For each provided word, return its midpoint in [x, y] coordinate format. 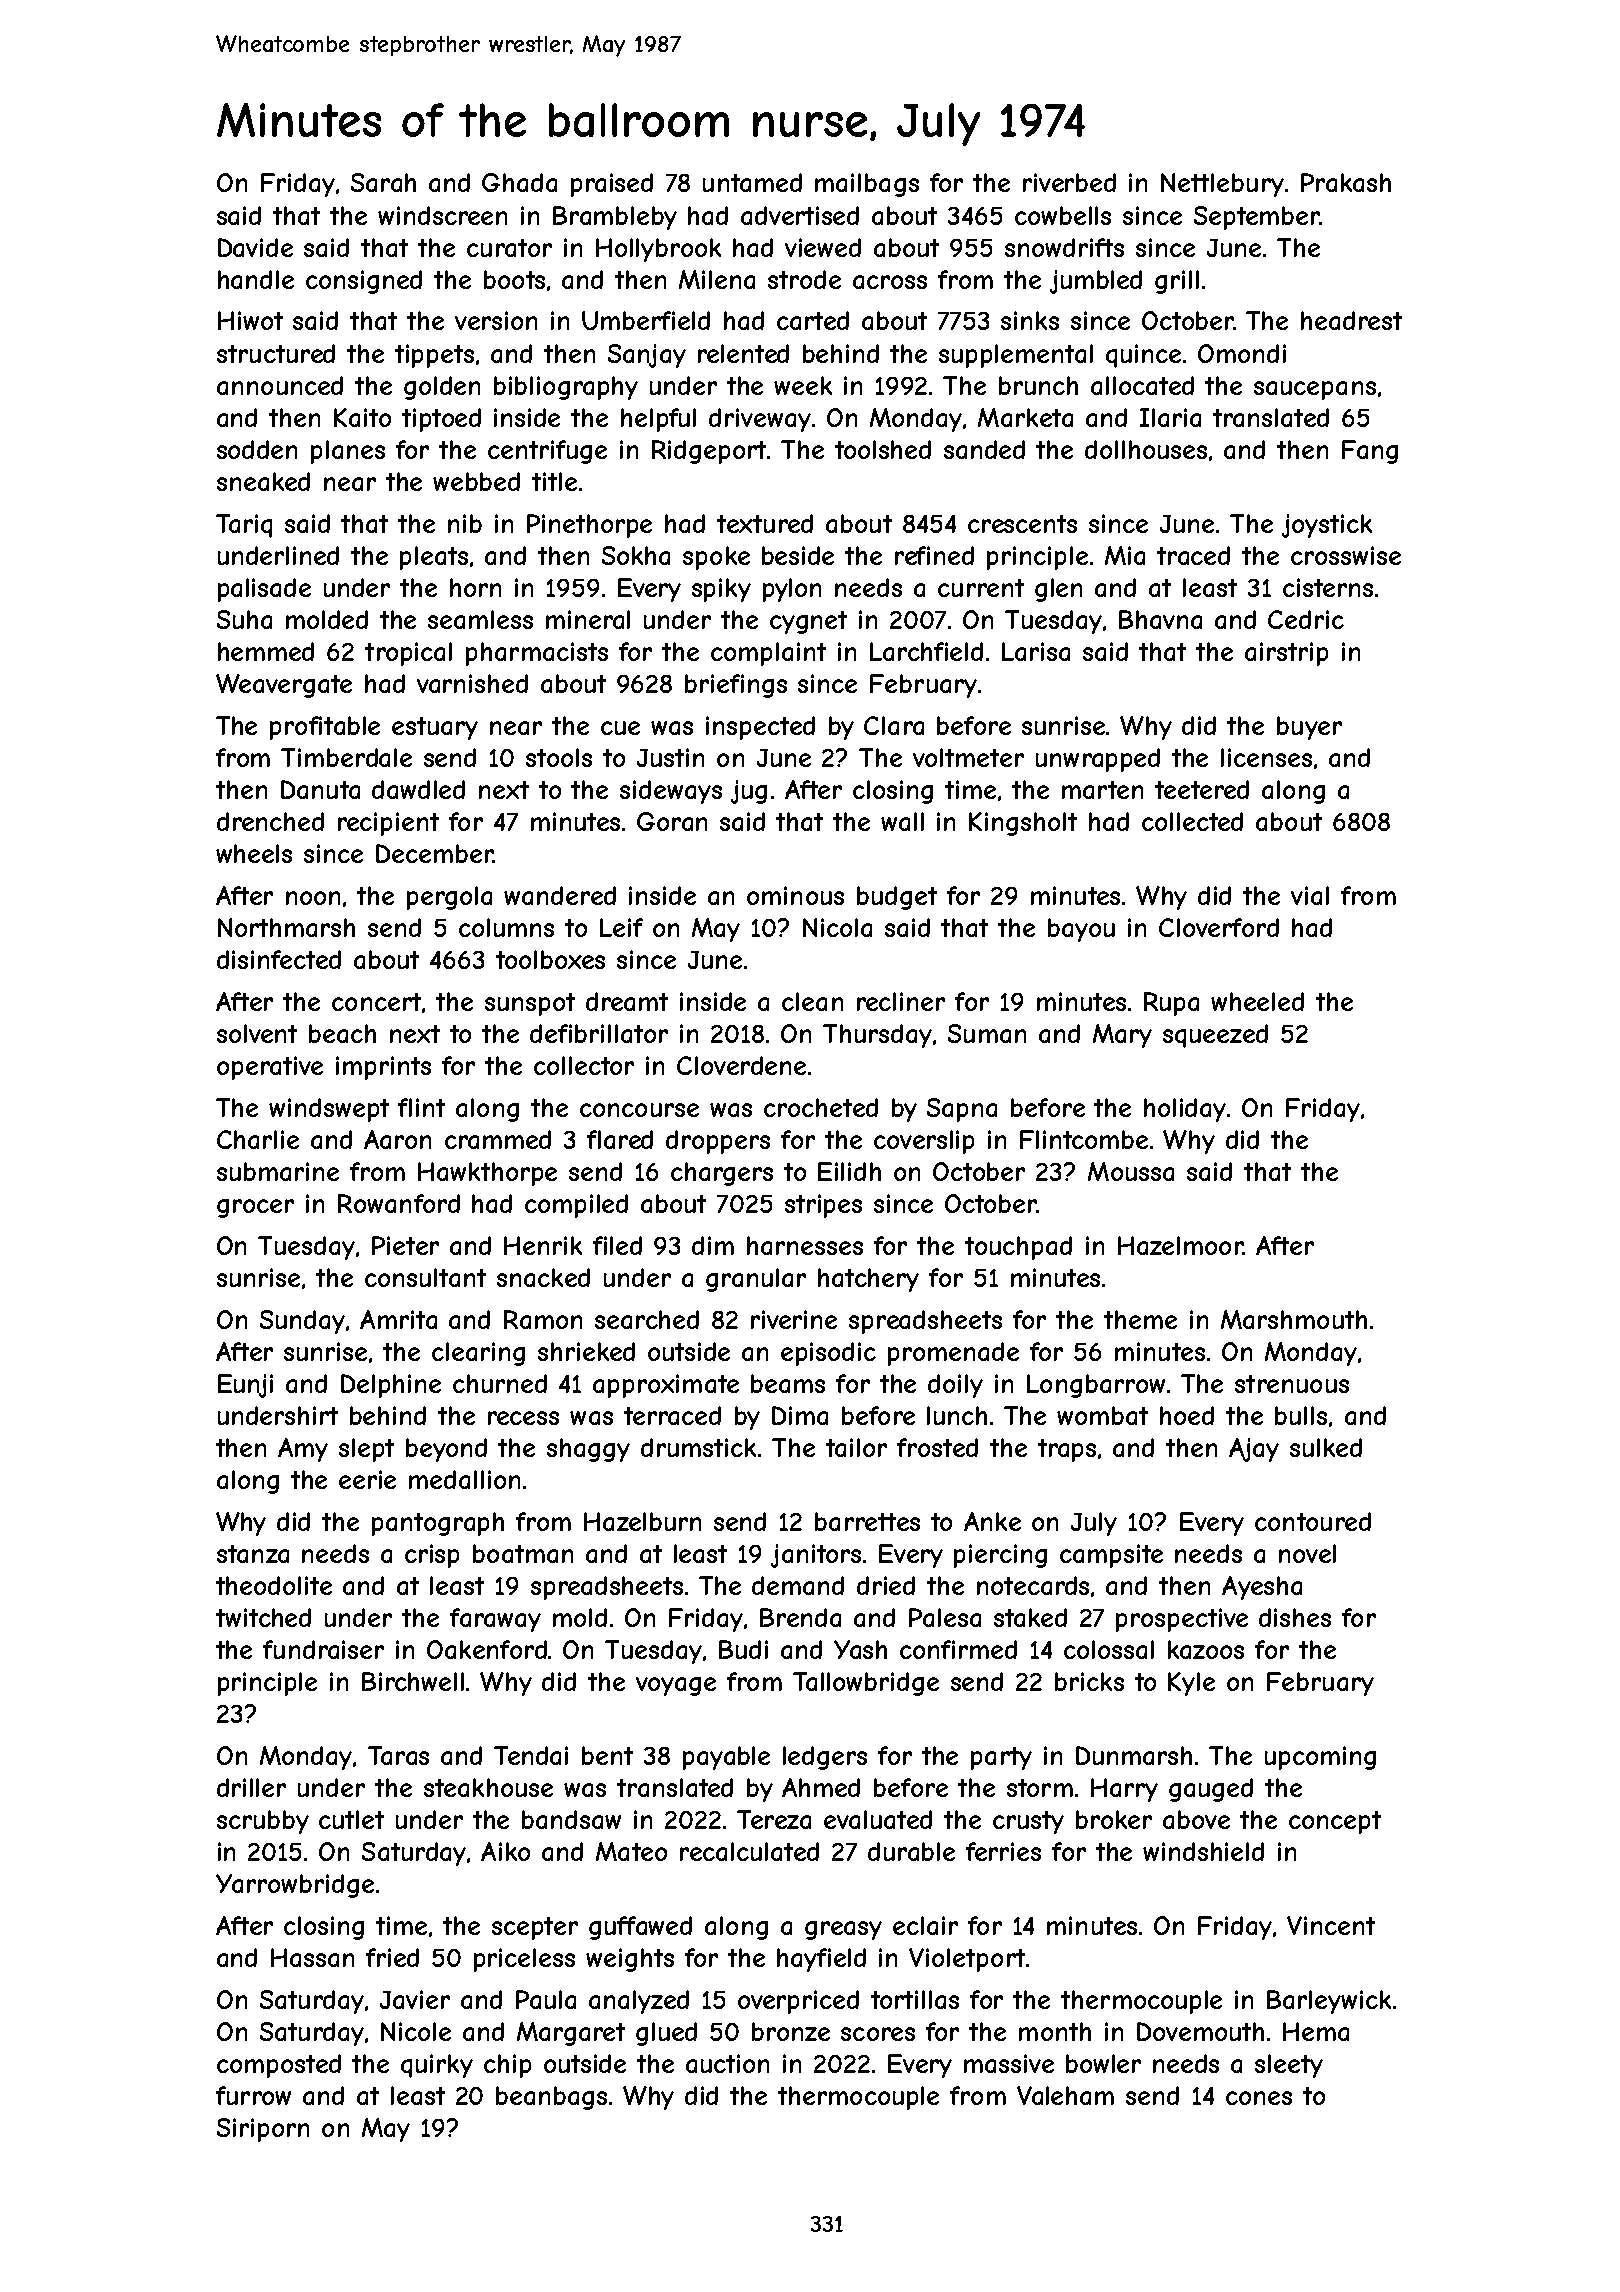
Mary [1122, 1036]
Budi [743, 1649]
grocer [255, 1208]
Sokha [636, 555]
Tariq [244, 526]
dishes [1295, 1617]
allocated [1142, 385]
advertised [800, 215]
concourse [639, 1110]
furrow [253, 2095]
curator [509, 248]
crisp [432, 1556]
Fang [1370, 452]
